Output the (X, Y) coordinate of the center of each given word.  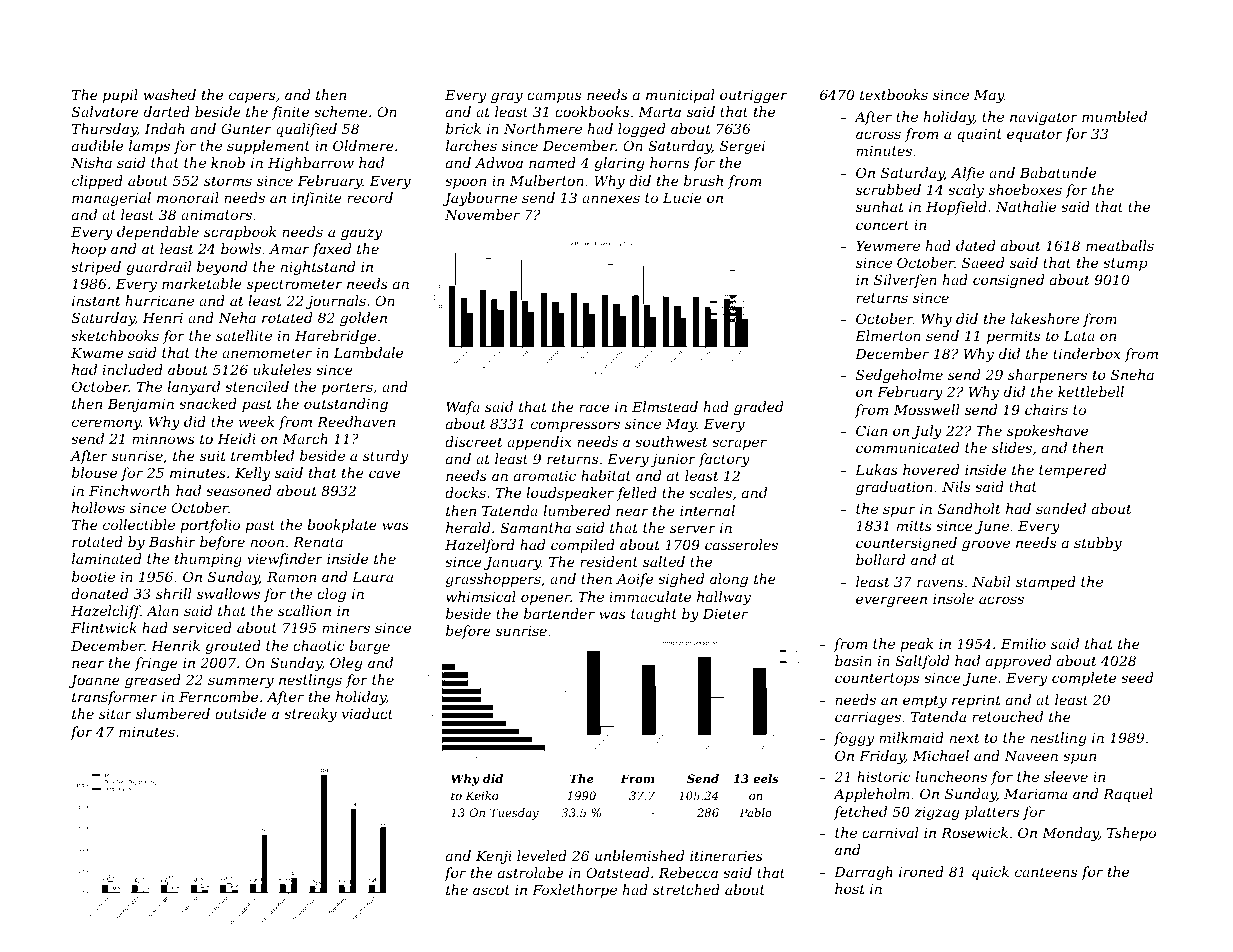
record (370, 197)
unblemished (639, 855)
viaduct (367, 713)
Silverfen (905, 281)
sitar (115, 714)
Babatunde (1057, 172)
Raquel (1128, 795)
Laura (372, 577)
